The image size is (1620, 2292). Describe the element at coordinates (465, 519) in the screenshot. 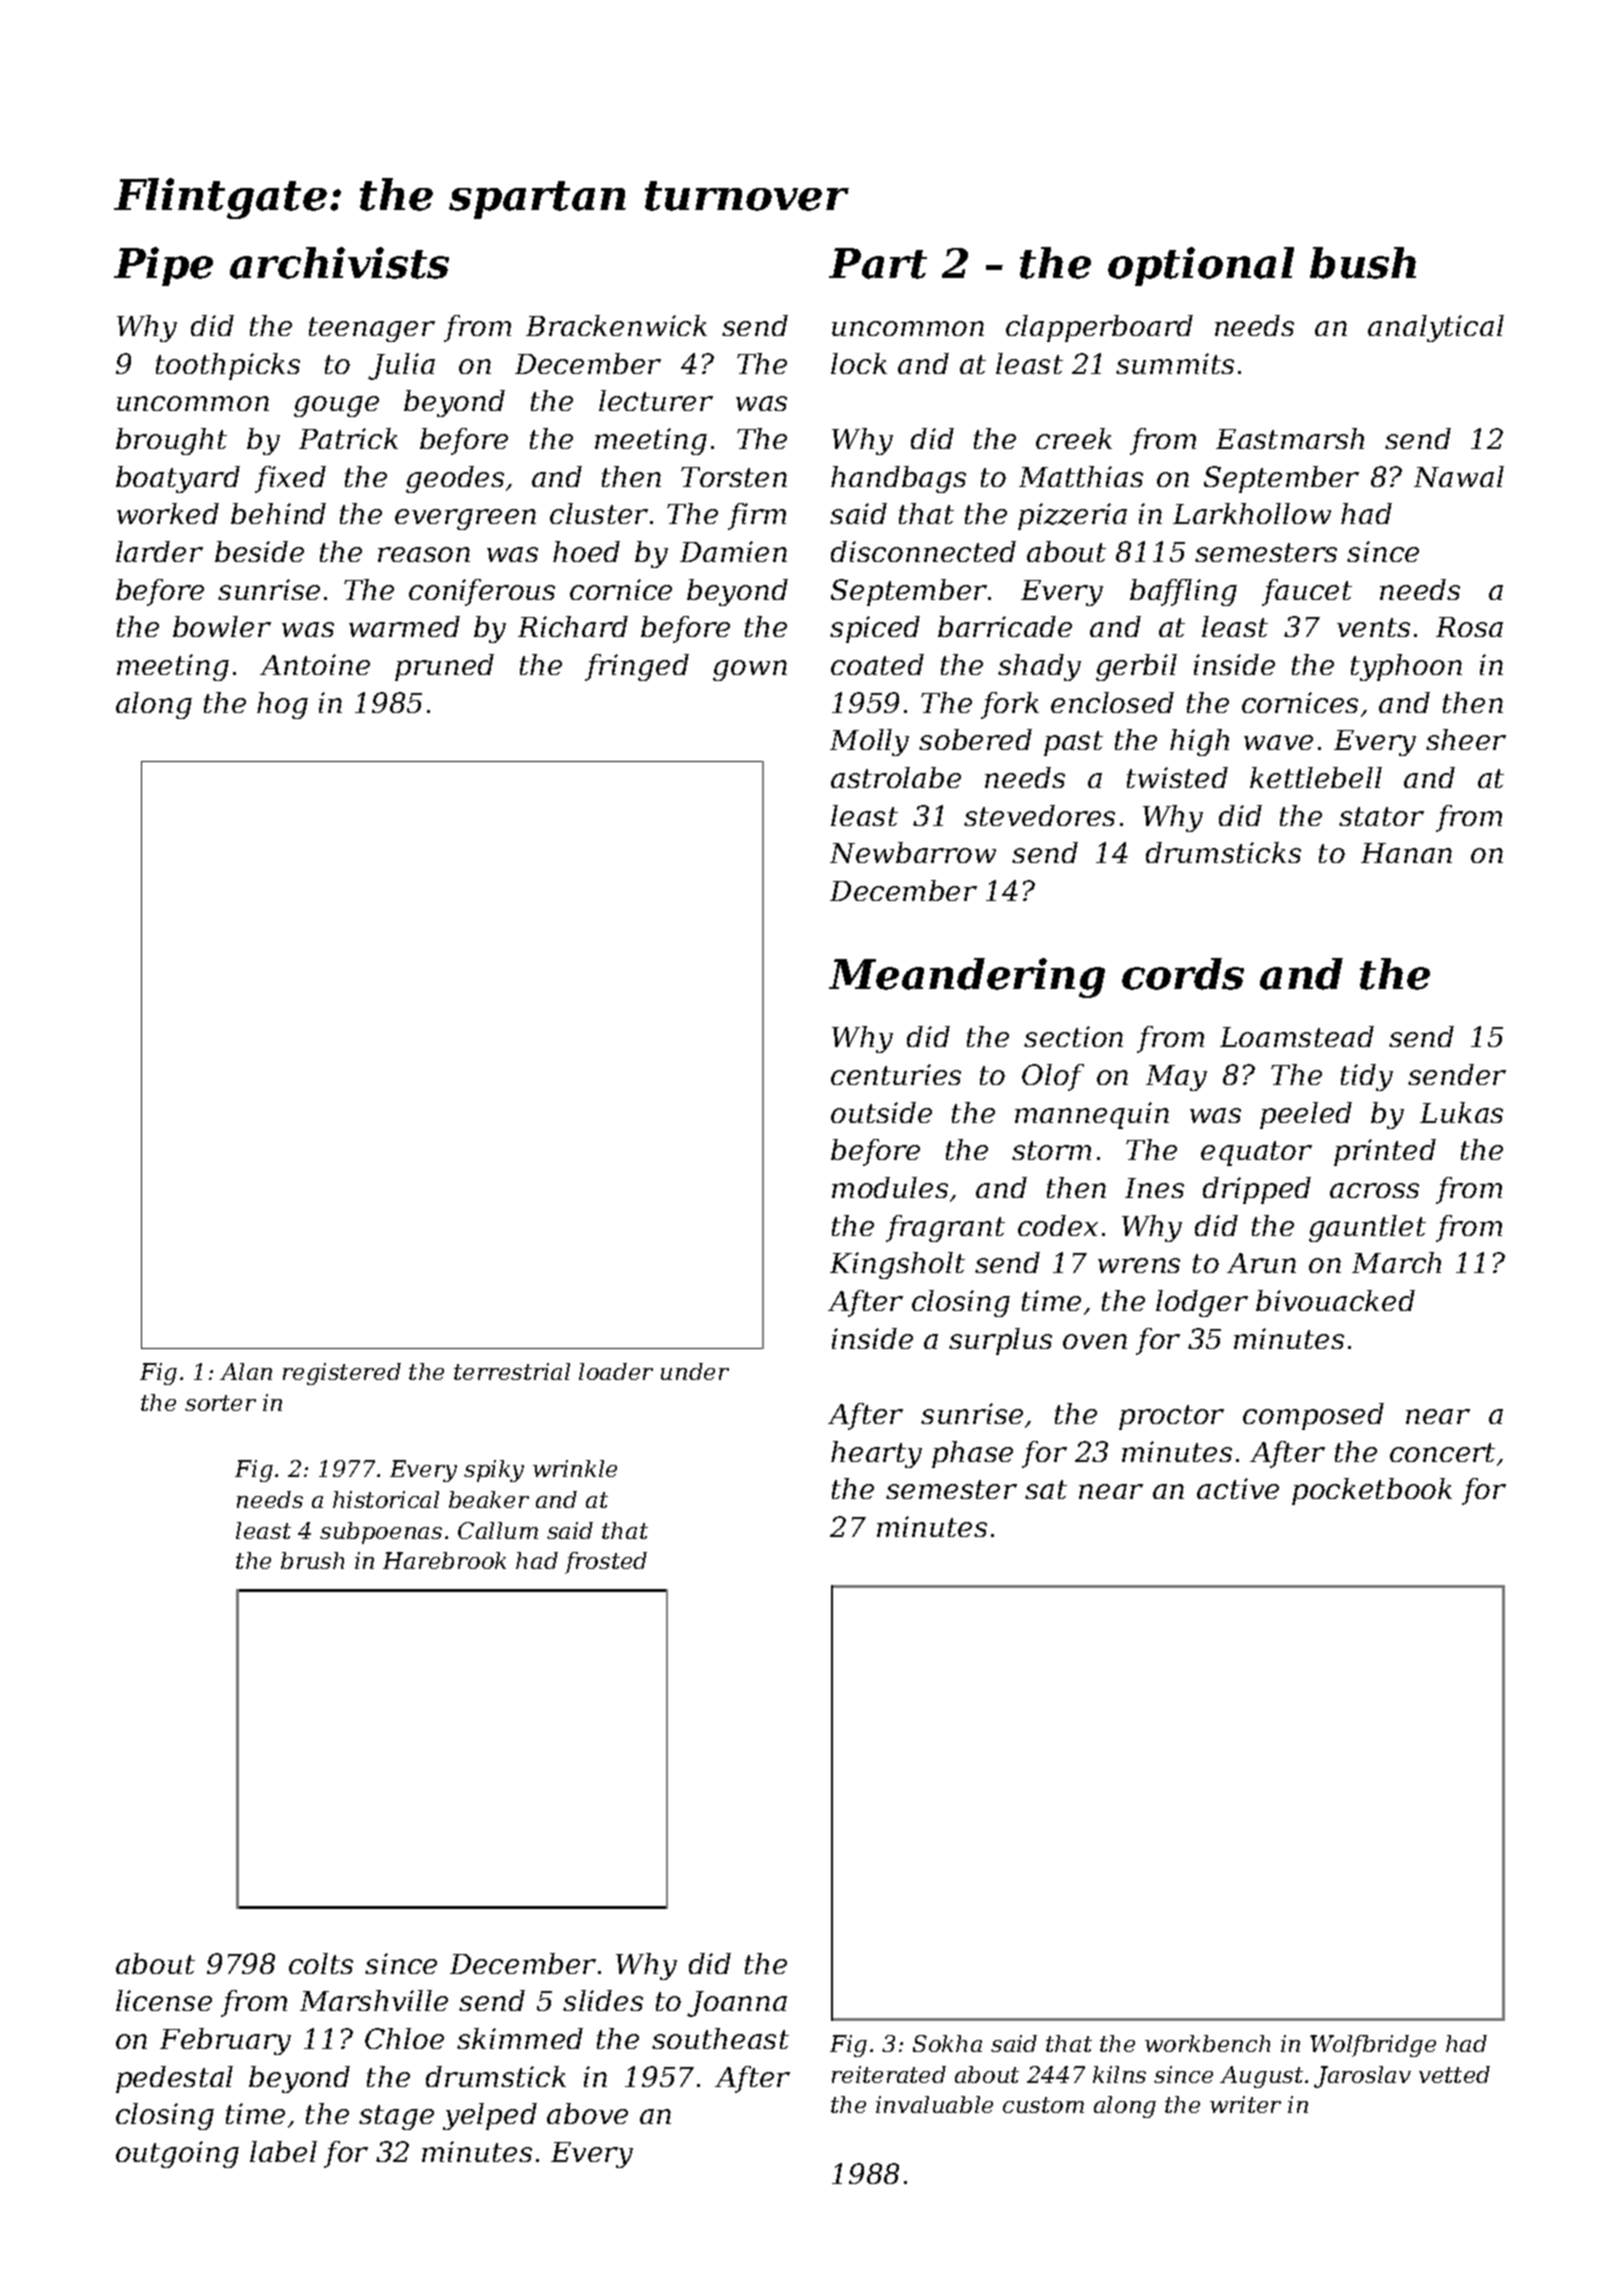

I see `evergreen` at that location.
